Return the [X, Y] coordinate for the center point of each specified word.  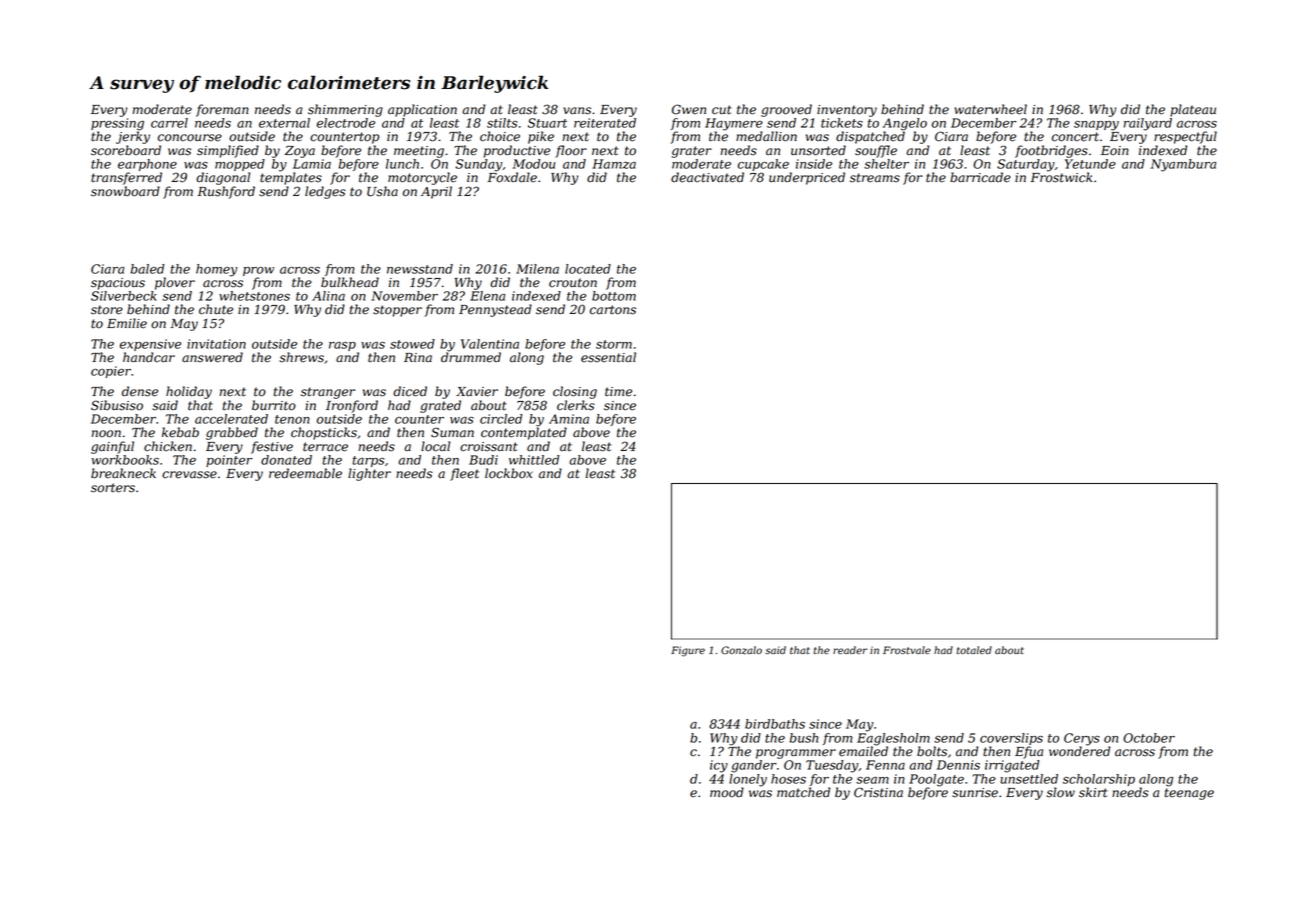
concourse [190, 138]
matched [803, 792]
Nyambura [1183, 165]
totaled [974, 650]
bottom [614, 296]
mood [727, 792]
